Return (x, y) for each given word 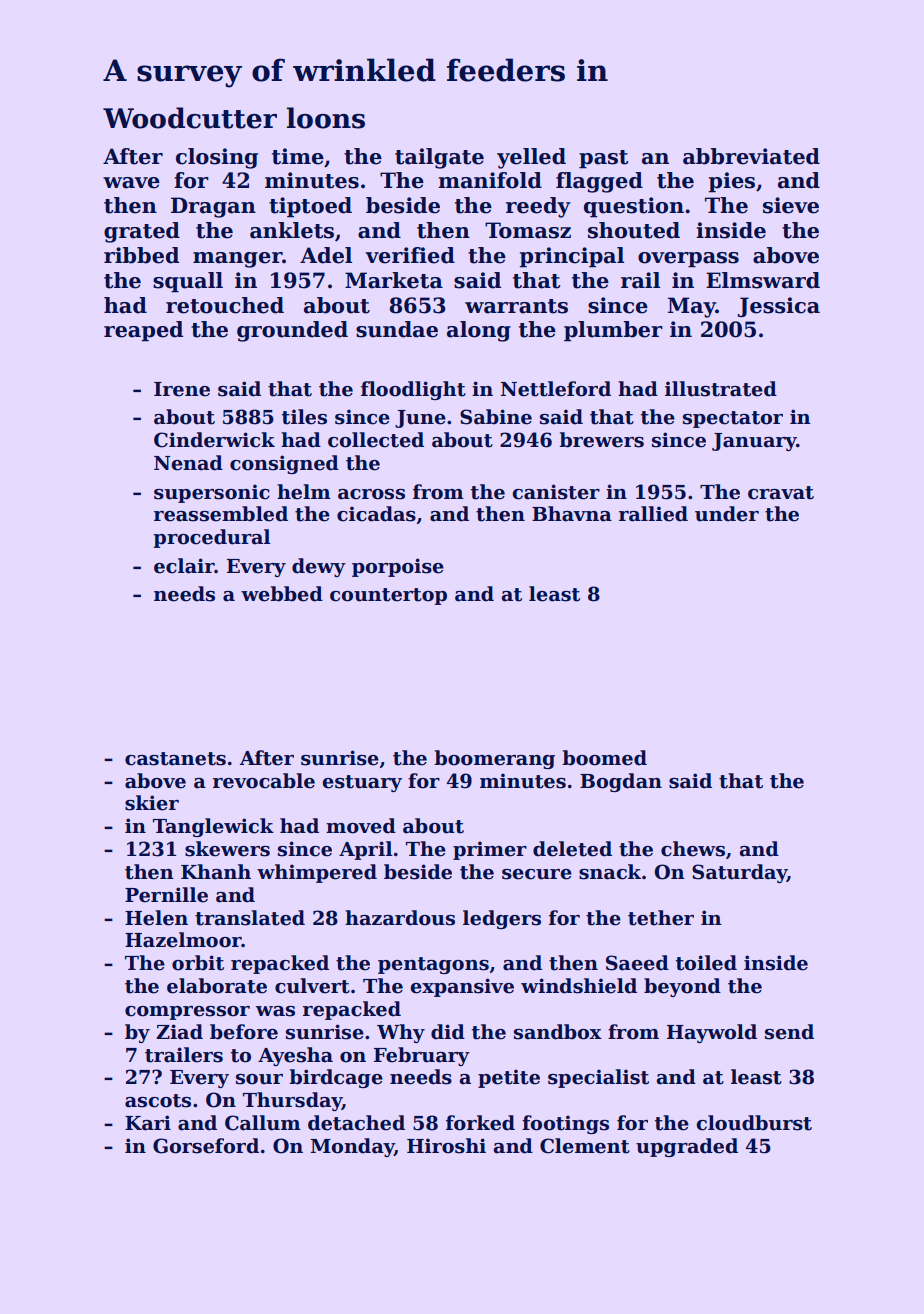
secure (537, 874)
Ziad (179, 1032)
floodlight (413, 390)
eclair (184, 566)
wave (131, 183)
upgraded (687, 1147)
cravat (781, 493)
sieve (791, 205)
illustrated (721, 389)
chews (693, 849)
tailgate (439, 158)
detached (356, 1123)
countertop (388, 596)
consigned (284, 464)
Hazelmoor (183, 940)
